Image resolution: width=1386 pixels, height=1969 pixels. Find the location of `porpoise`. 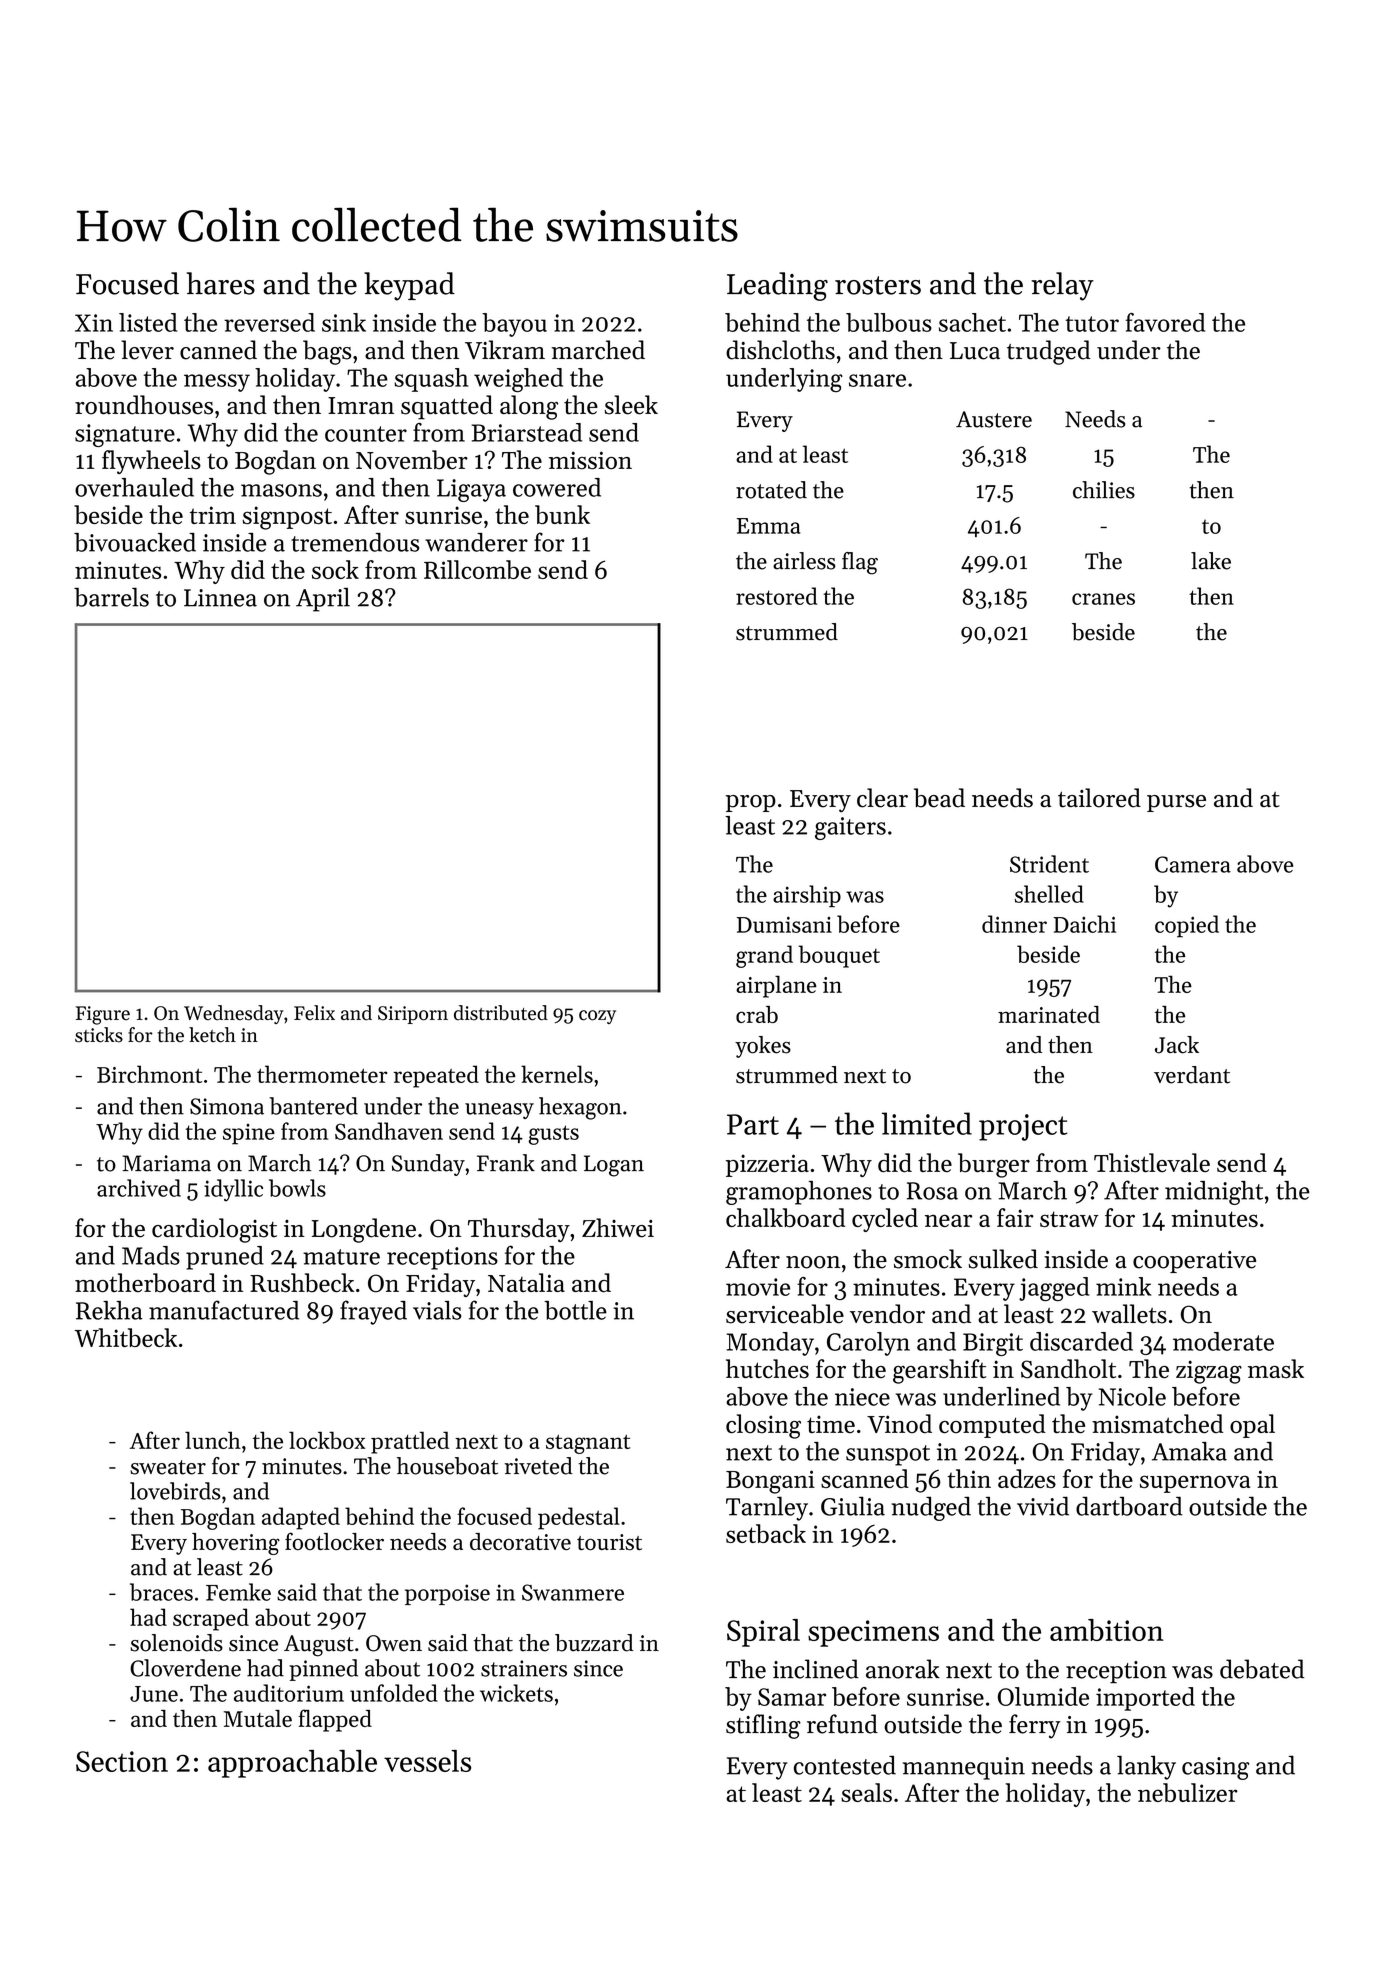

porpoise is located at coordinates (447, 1594).
